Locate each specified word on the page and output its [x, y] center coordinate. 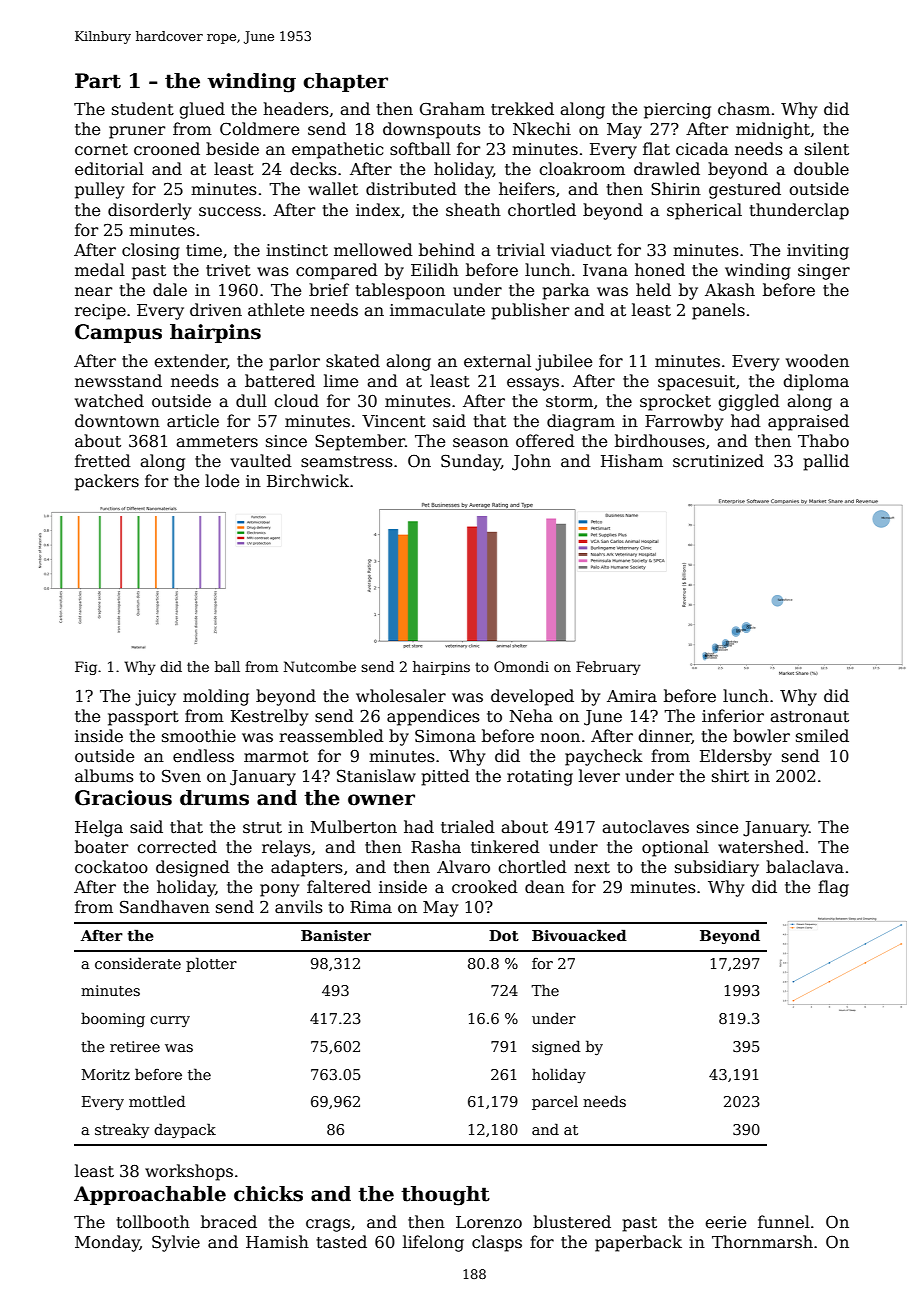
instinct [297, 250]
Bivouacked [579, 935]
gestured [745, 190]
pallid [826, 462]
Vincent [394, 421]
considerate [138, 963]
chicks [268, 1194]
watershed [761, 847]
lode [222, 481]
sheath [473, 210]
